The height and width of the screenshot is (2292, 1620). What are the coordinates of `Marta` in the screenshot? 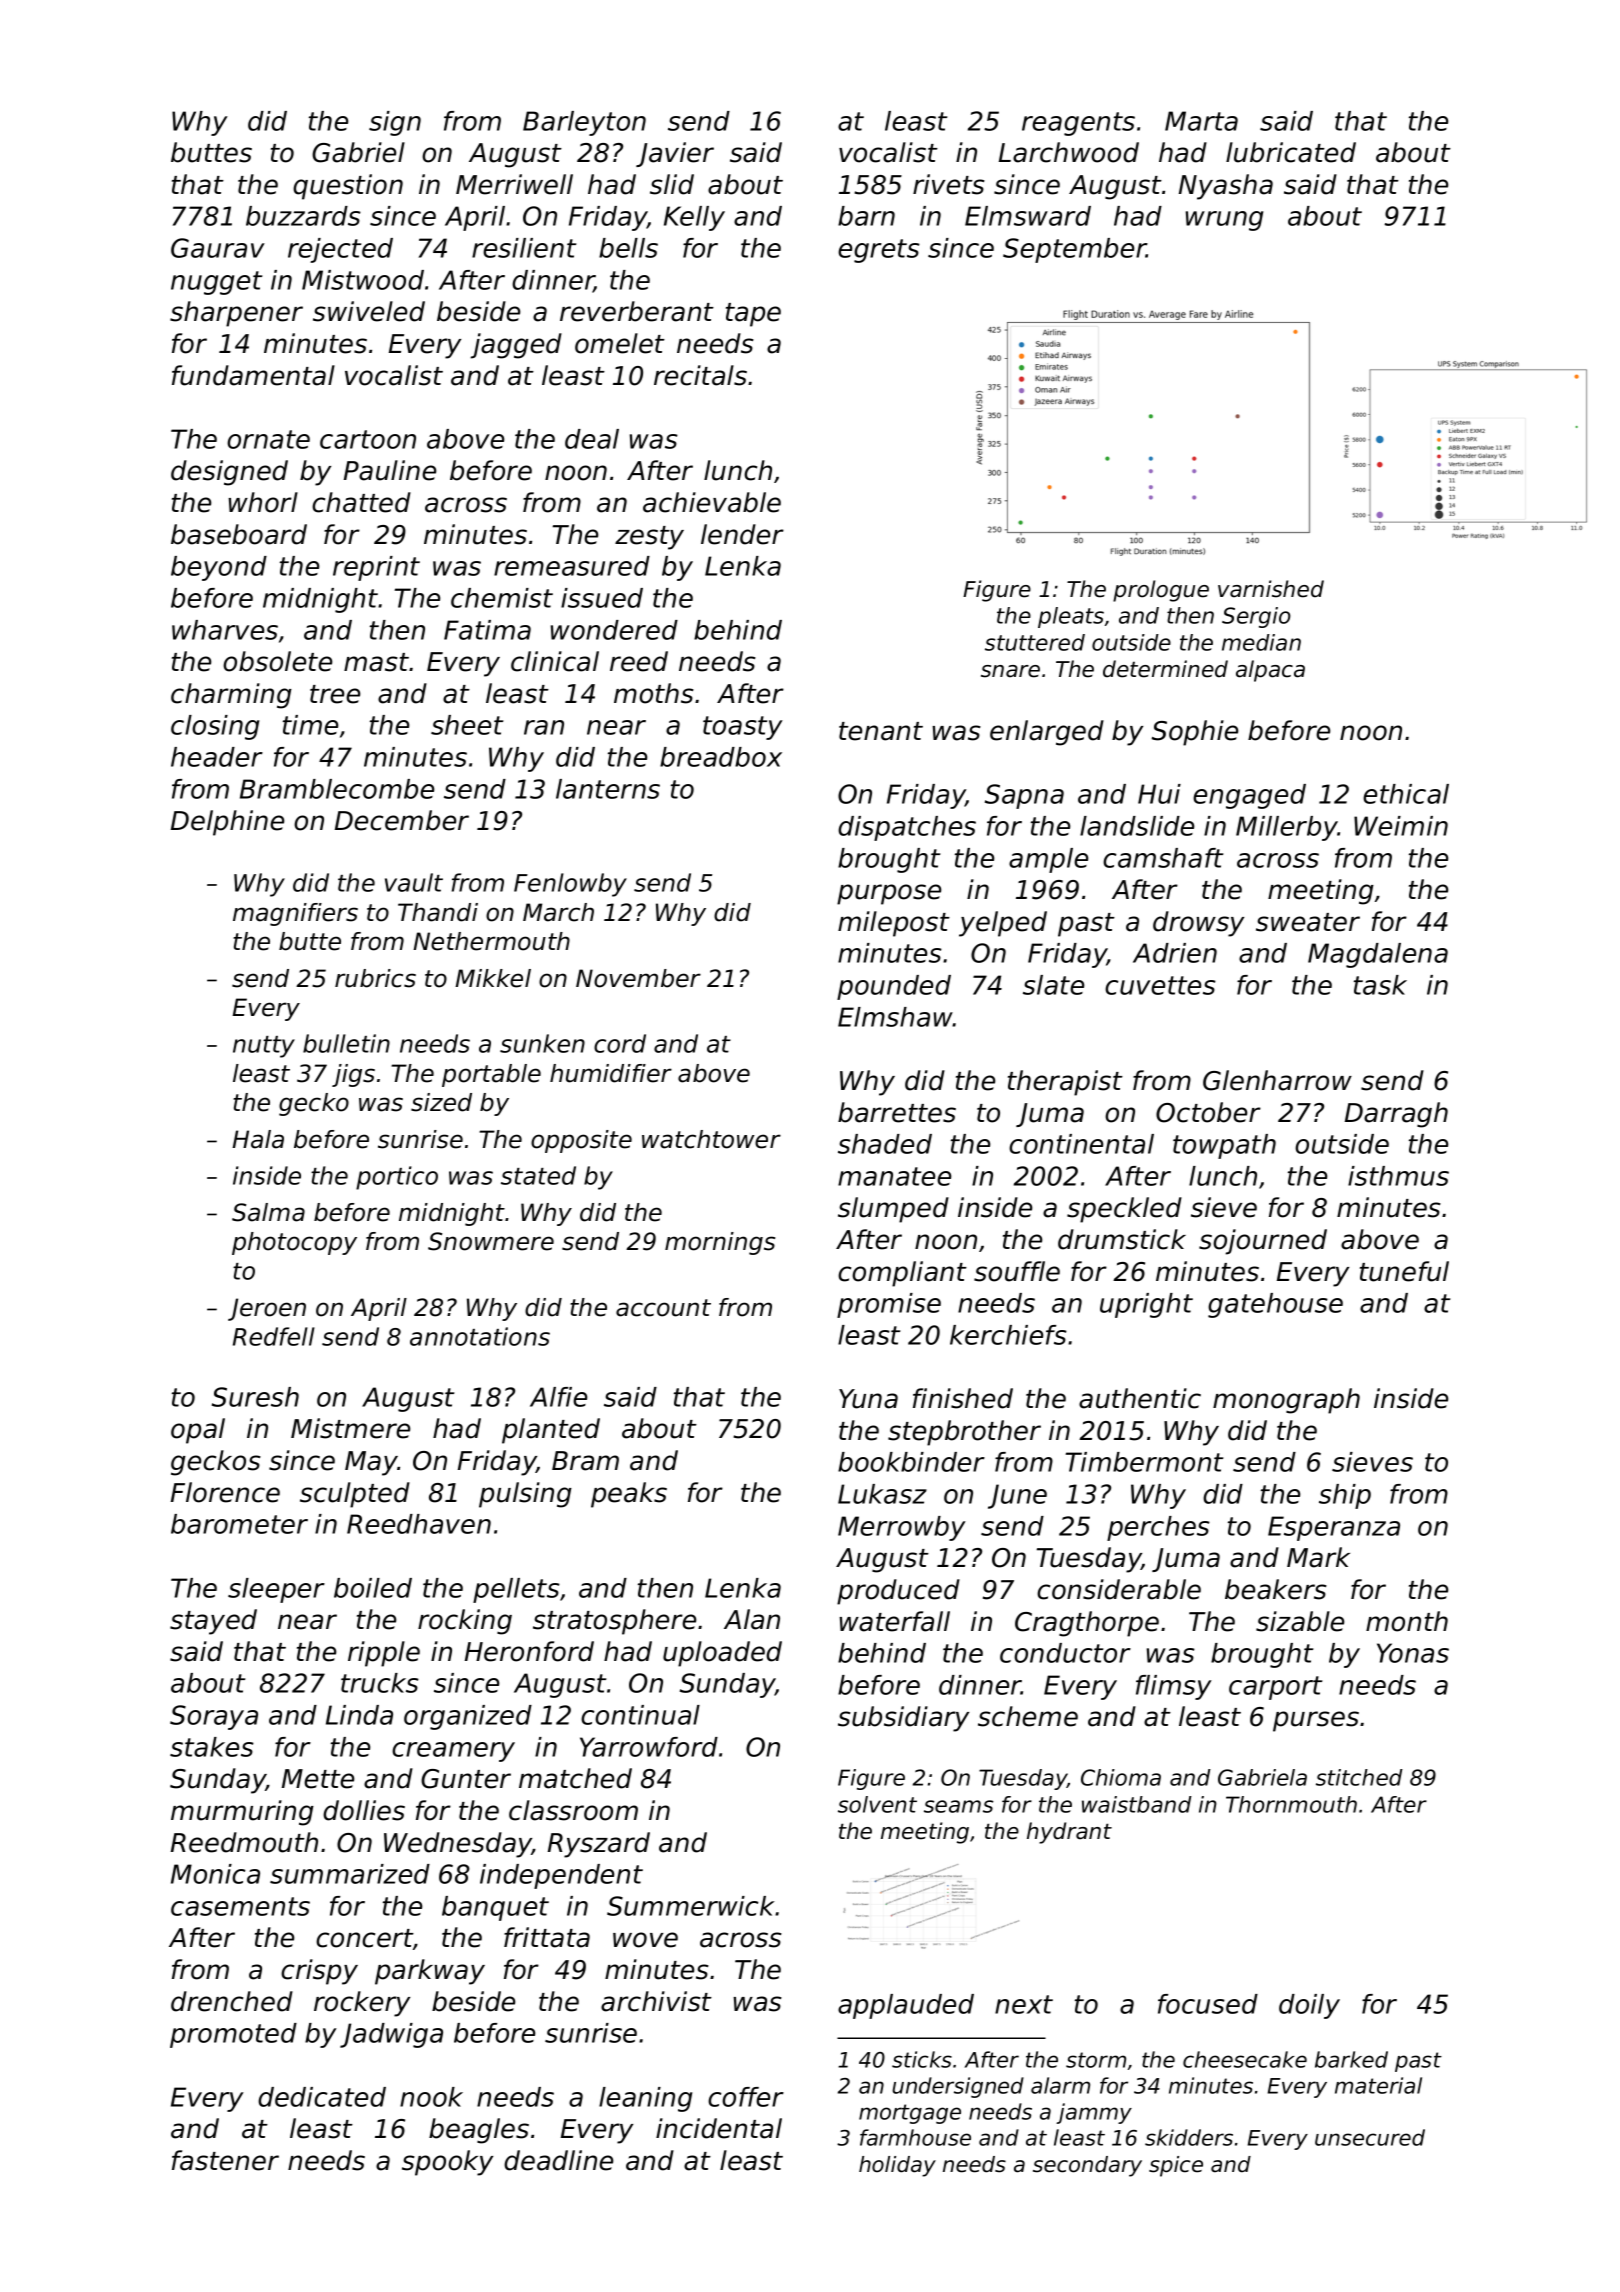 It's located at (1201, 121).
